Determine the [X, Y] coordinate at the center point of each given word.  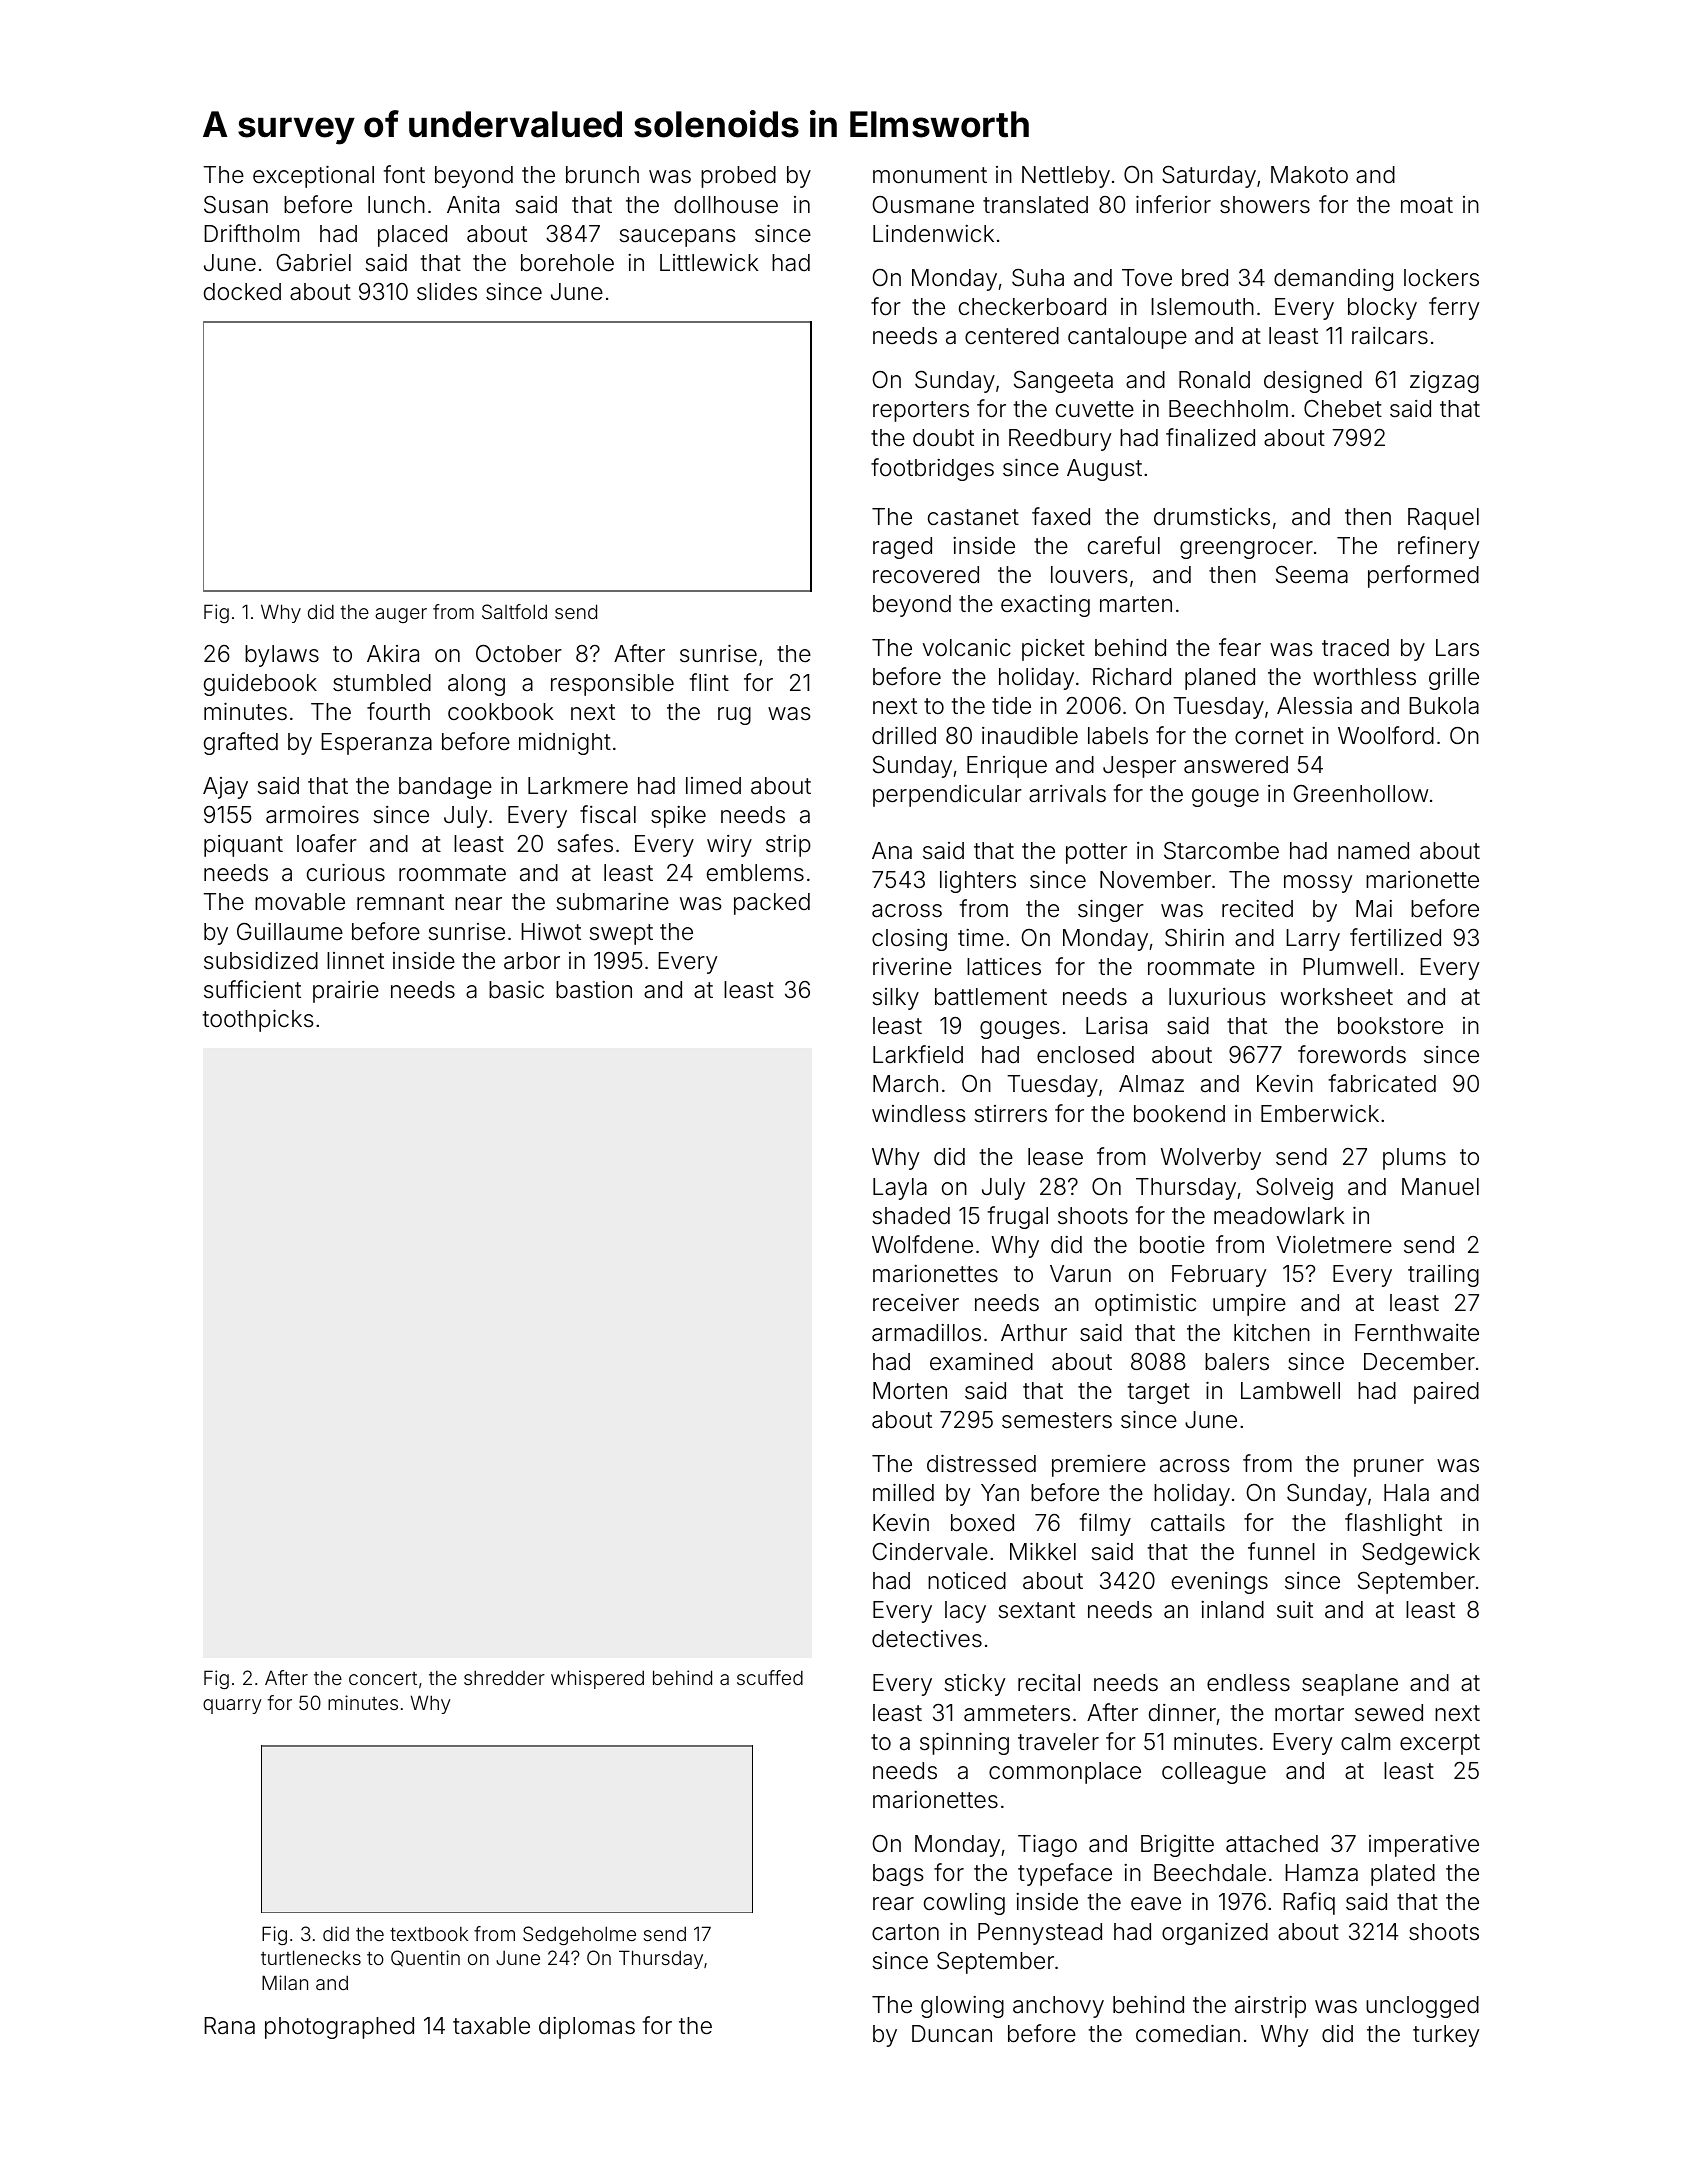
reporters [921, 411]
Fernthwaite [1417, 1333]
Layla [900, 1189]
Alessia [1314, 706]
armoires [312, 814]
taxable [491, 2026]
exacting [1045, 606]
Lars [1457, 648]
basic [516, 989]
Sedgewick [1421, 1554]
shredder [504, 1677]
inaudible [1030, 736]
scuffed [770, 1677]
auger [401, 615]
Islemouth [1202, 307]
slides [447, 292]
